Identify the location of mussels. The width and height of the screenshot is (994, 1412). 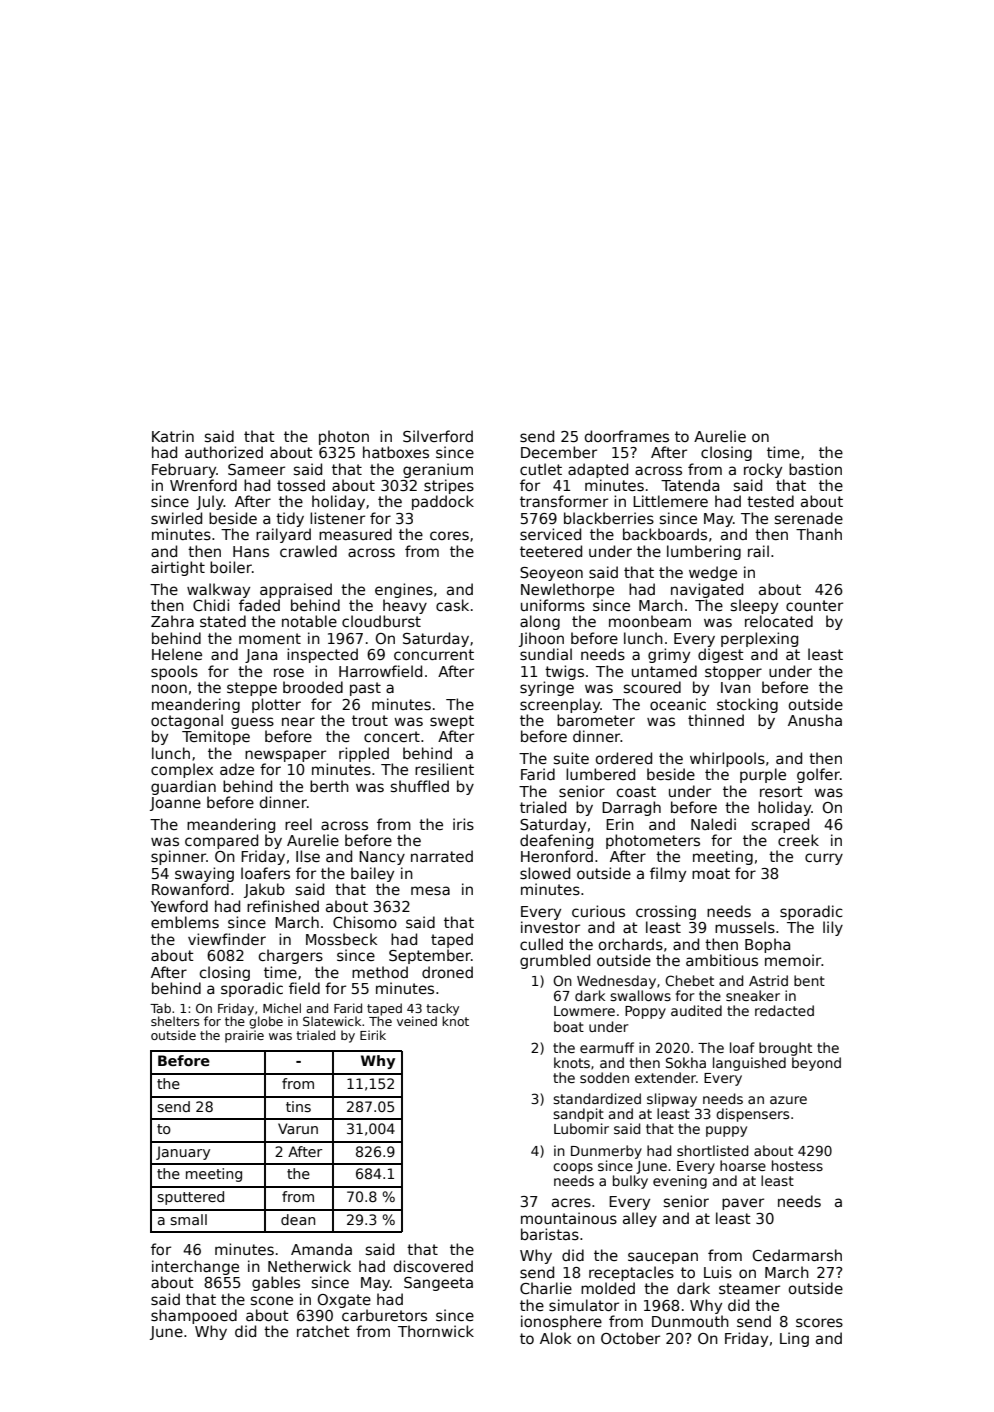
(745, 927).
